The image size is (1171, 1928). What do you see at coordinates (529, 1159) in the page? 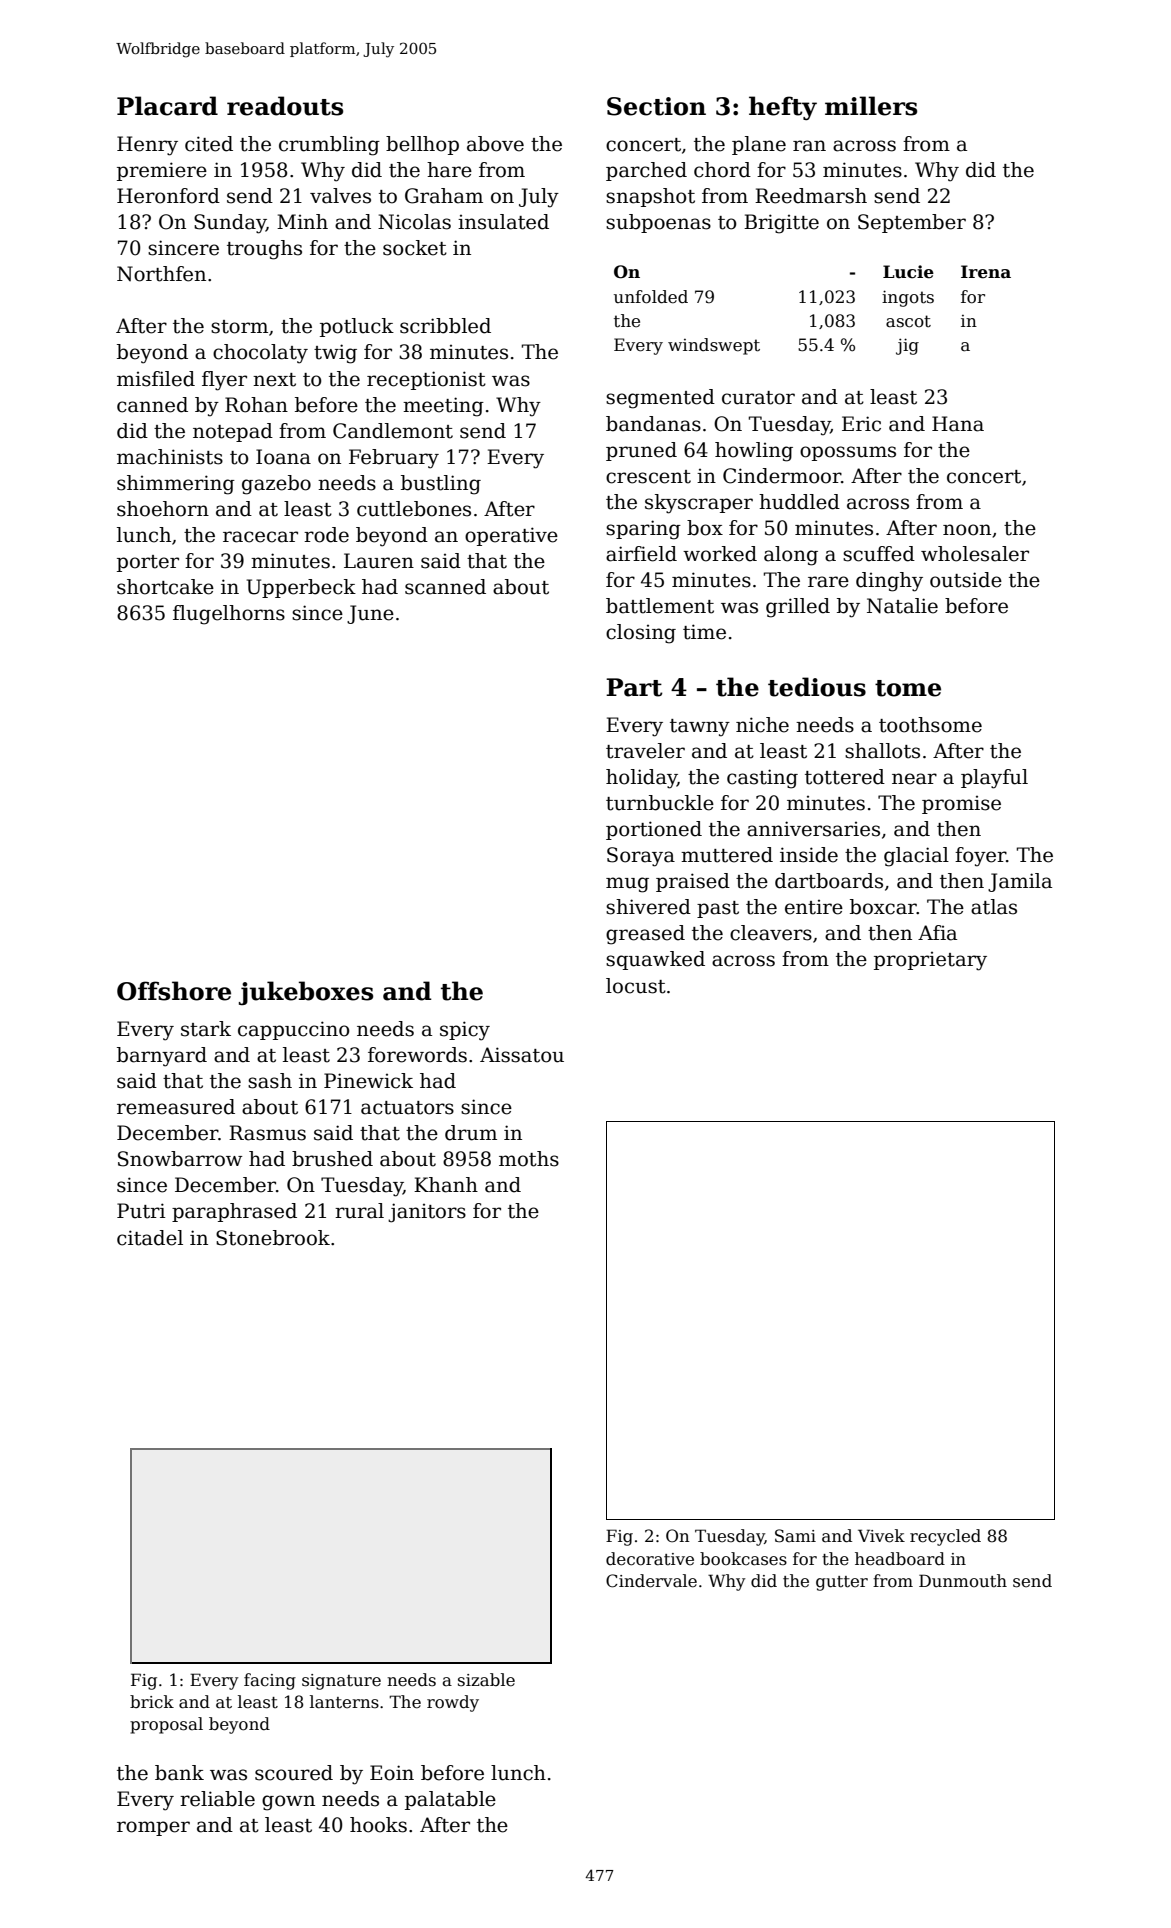
I see `moths` at bounding box center [529, 1159].
